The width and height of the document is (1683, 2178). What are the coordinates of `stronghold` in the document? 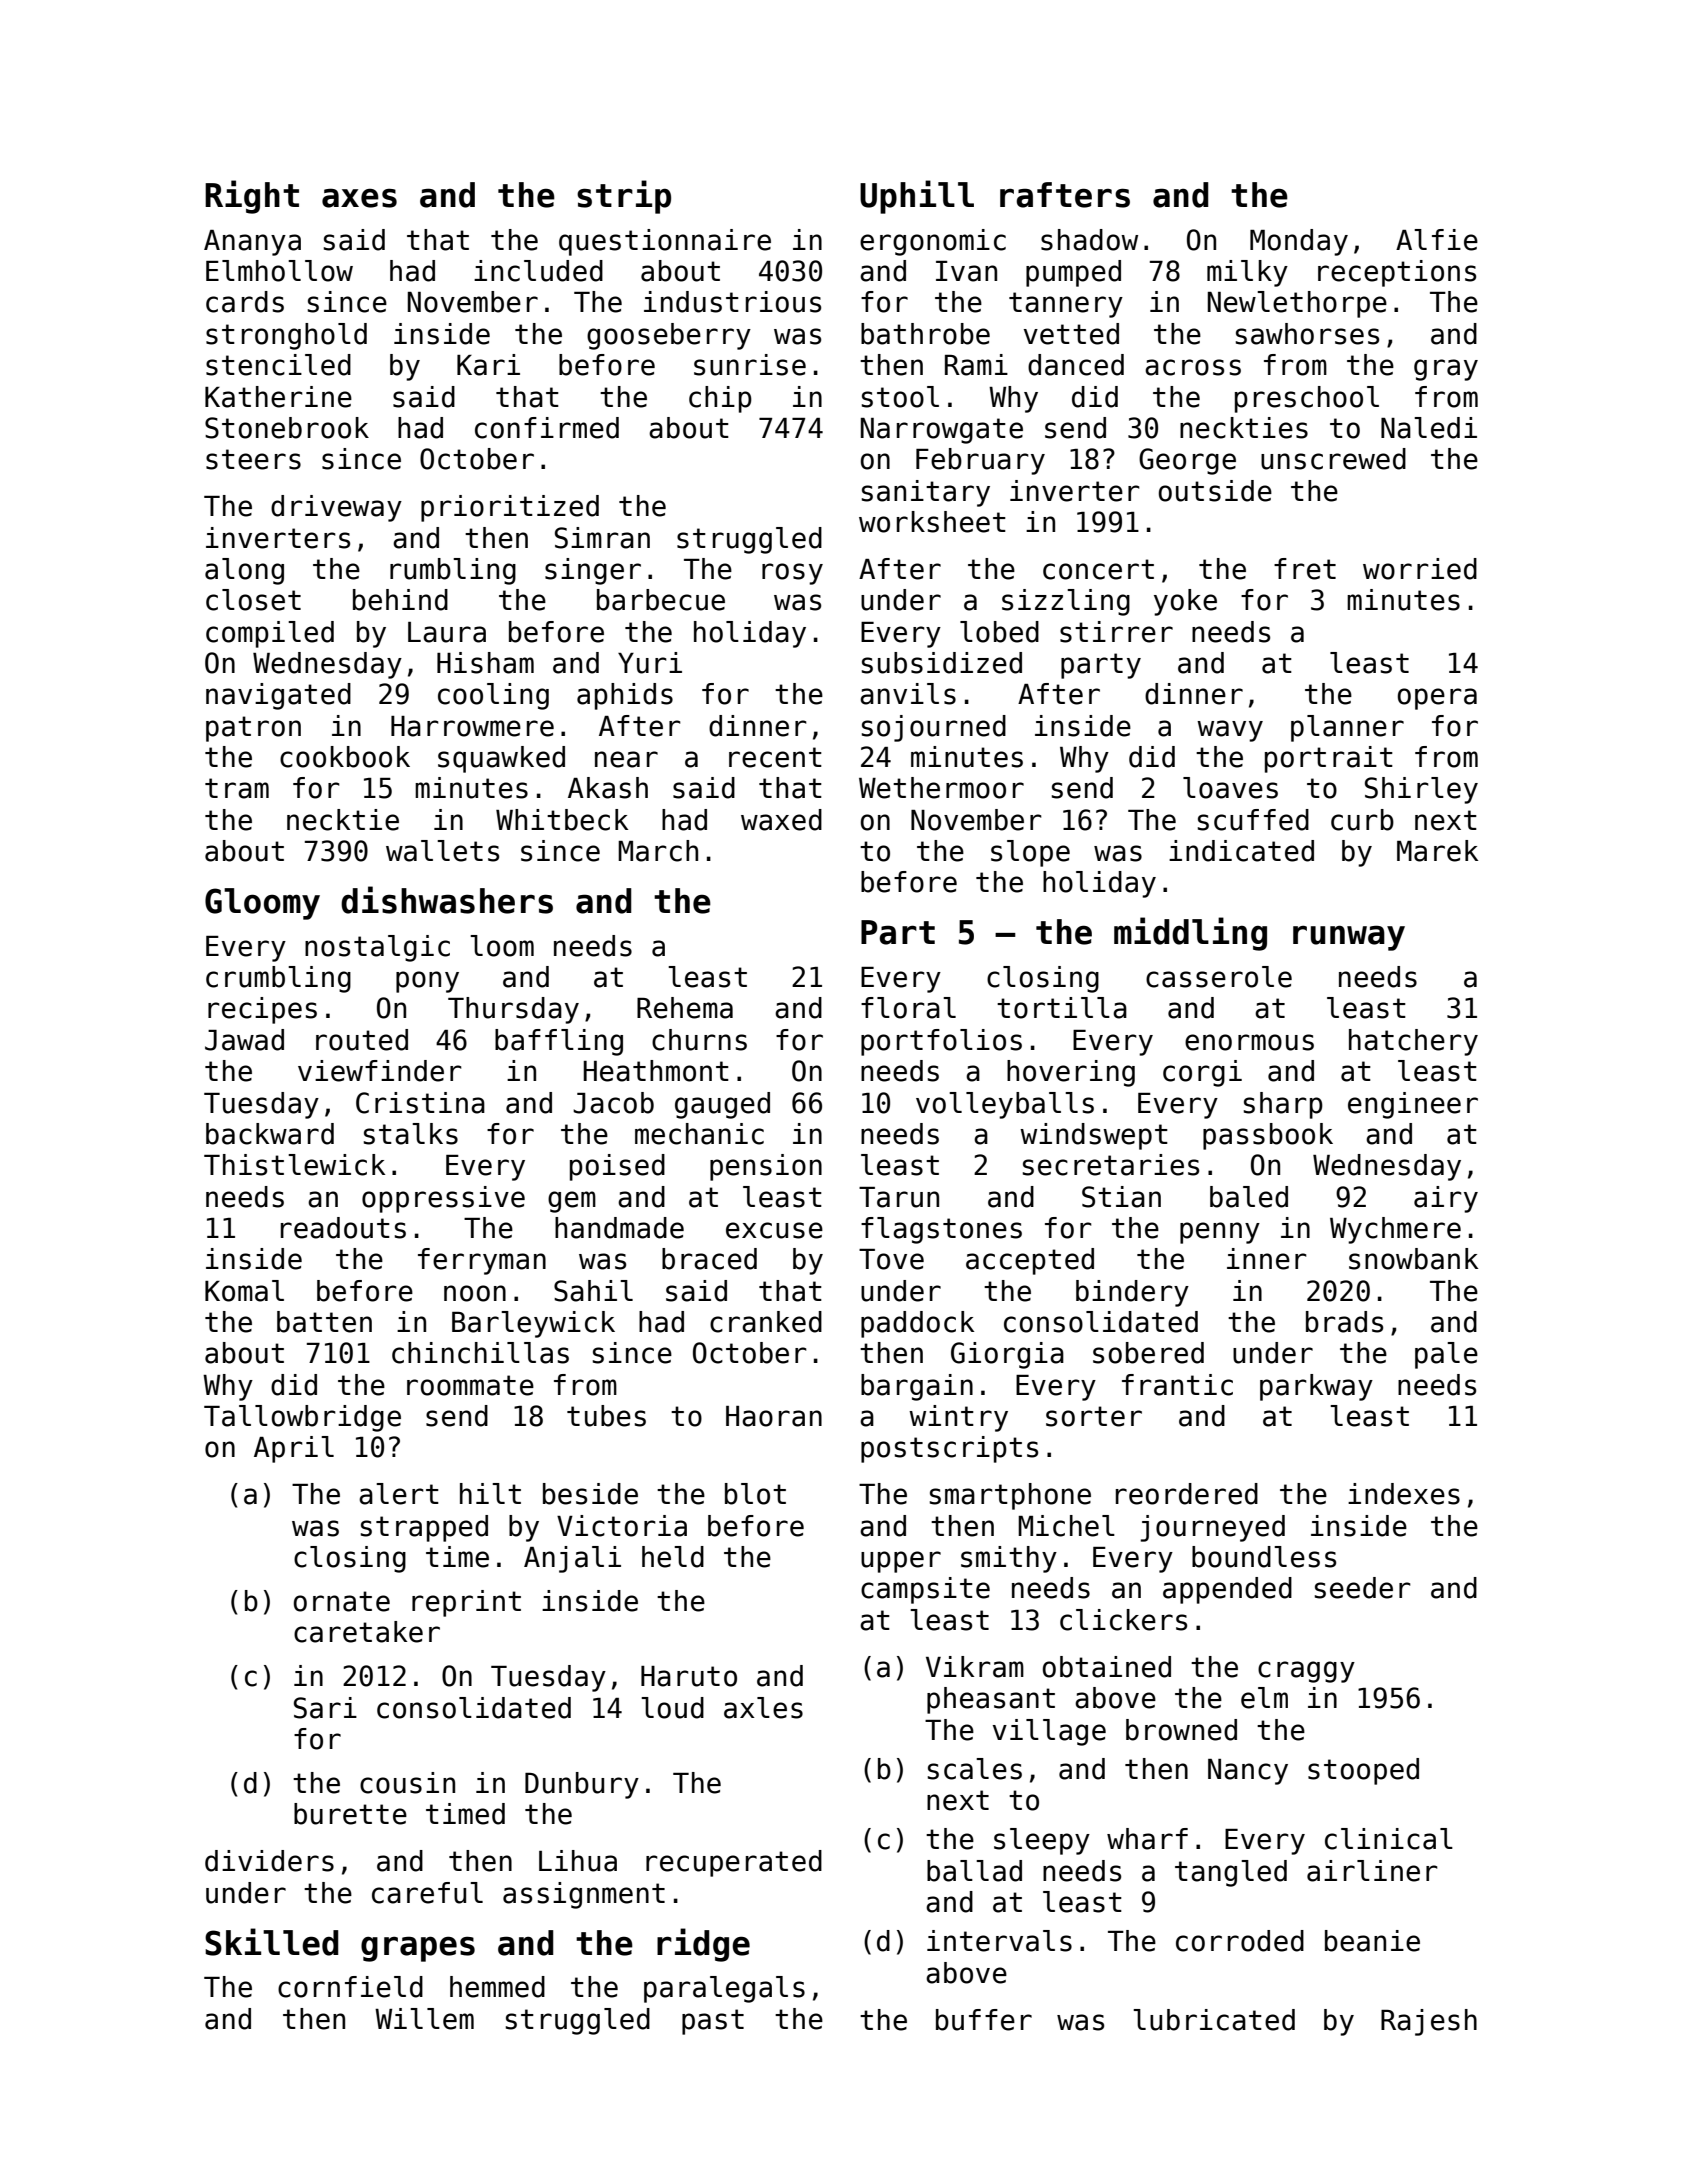 It's located at (286, 336).
